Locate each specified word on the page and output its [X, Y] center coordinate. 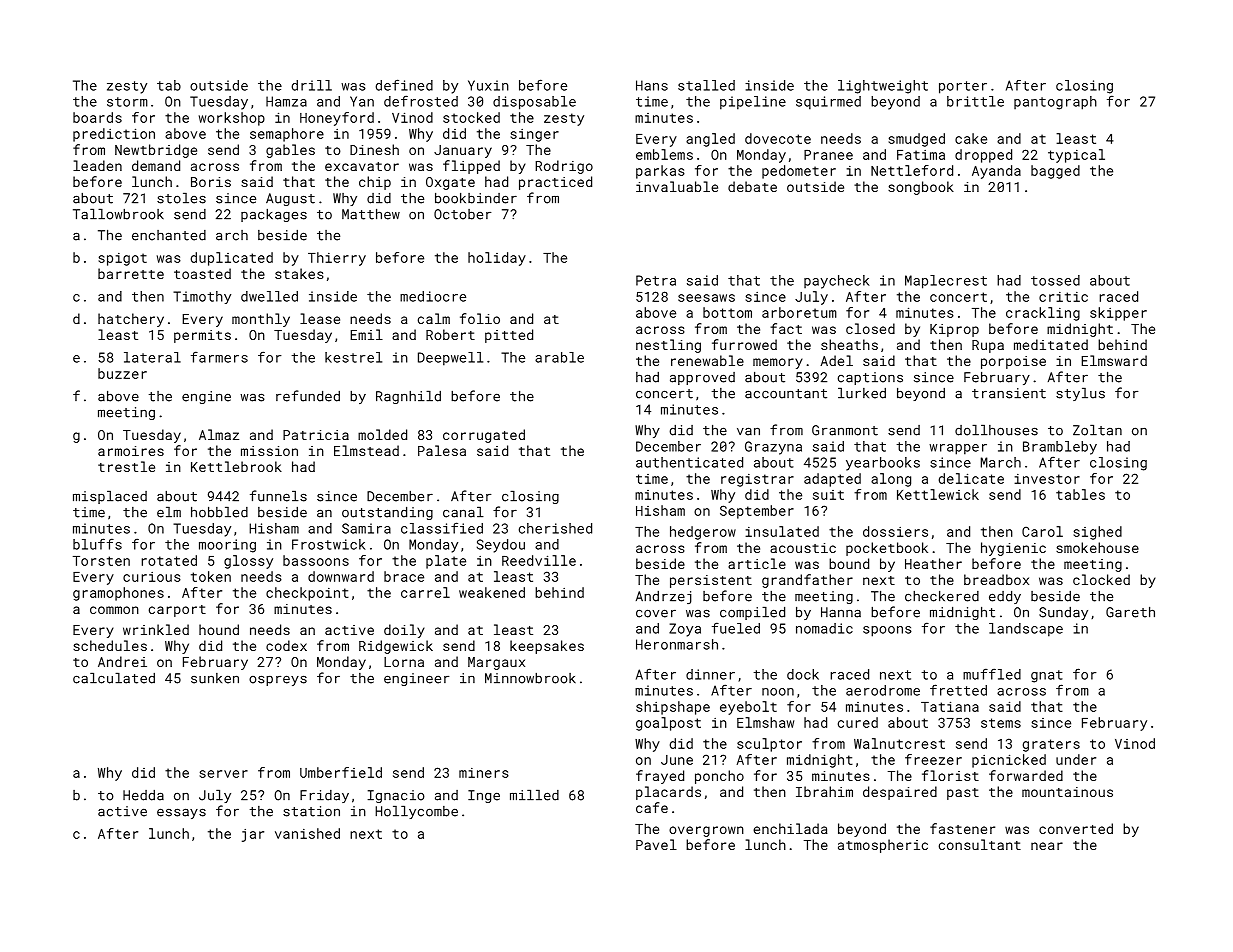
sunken [215, 678]
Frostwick [329, 544]
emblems [664, 154]
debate [752, 186]
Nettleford [912, 170]
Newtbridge [156, 151]
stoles [181, 198]
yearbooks [883, 464]
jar [253, 835]
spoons [887, 631]
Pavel [656, 844]
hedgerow [703, 533]
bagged [1055, 172]
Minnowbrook [530, 678]
